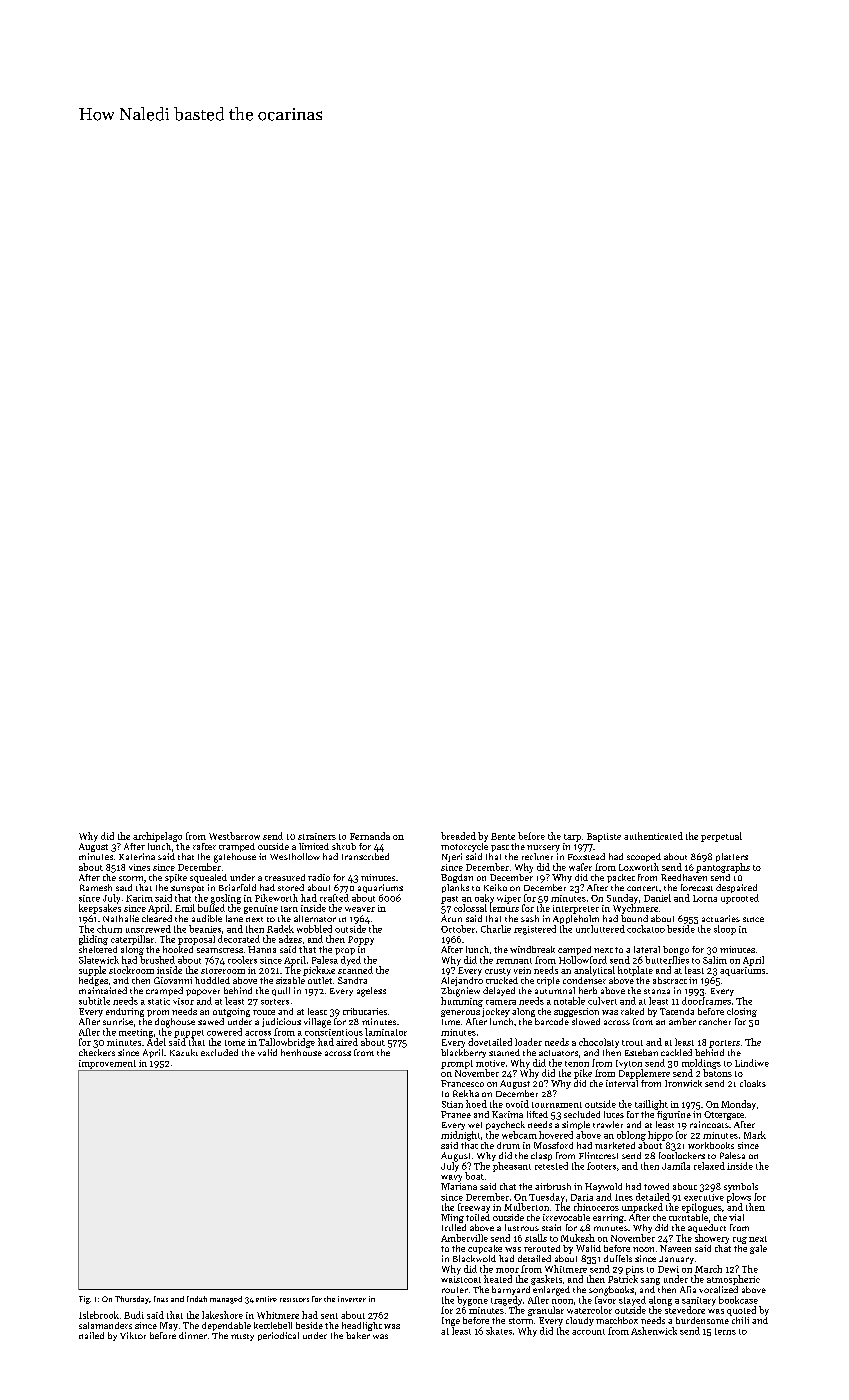  Describe the element at coordinates (685, 1310) in the screenshot. I see `stevedore` at that location.
